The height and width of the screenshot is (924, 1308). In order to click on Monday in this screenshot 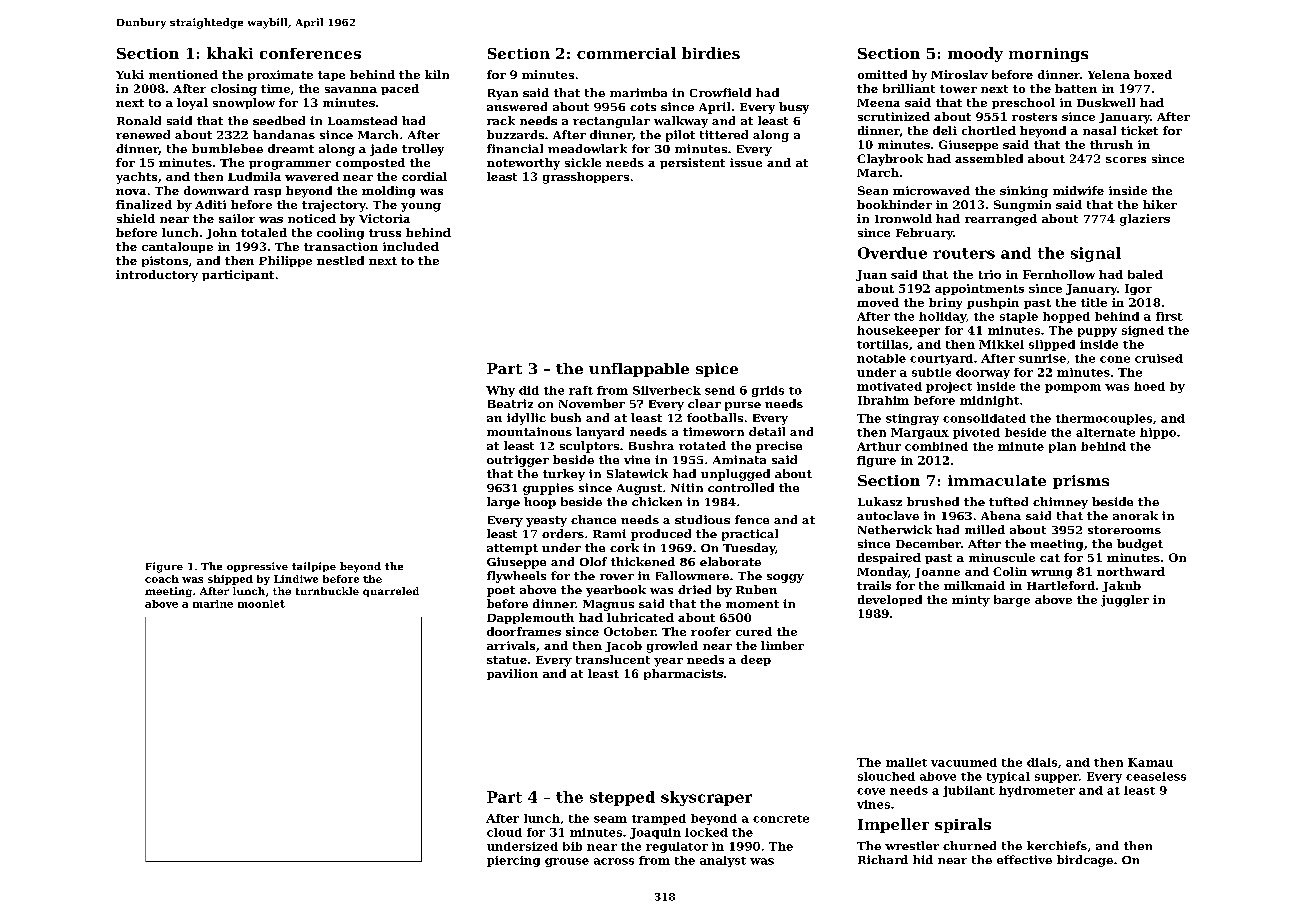, I will do `click(882, 573)`.
